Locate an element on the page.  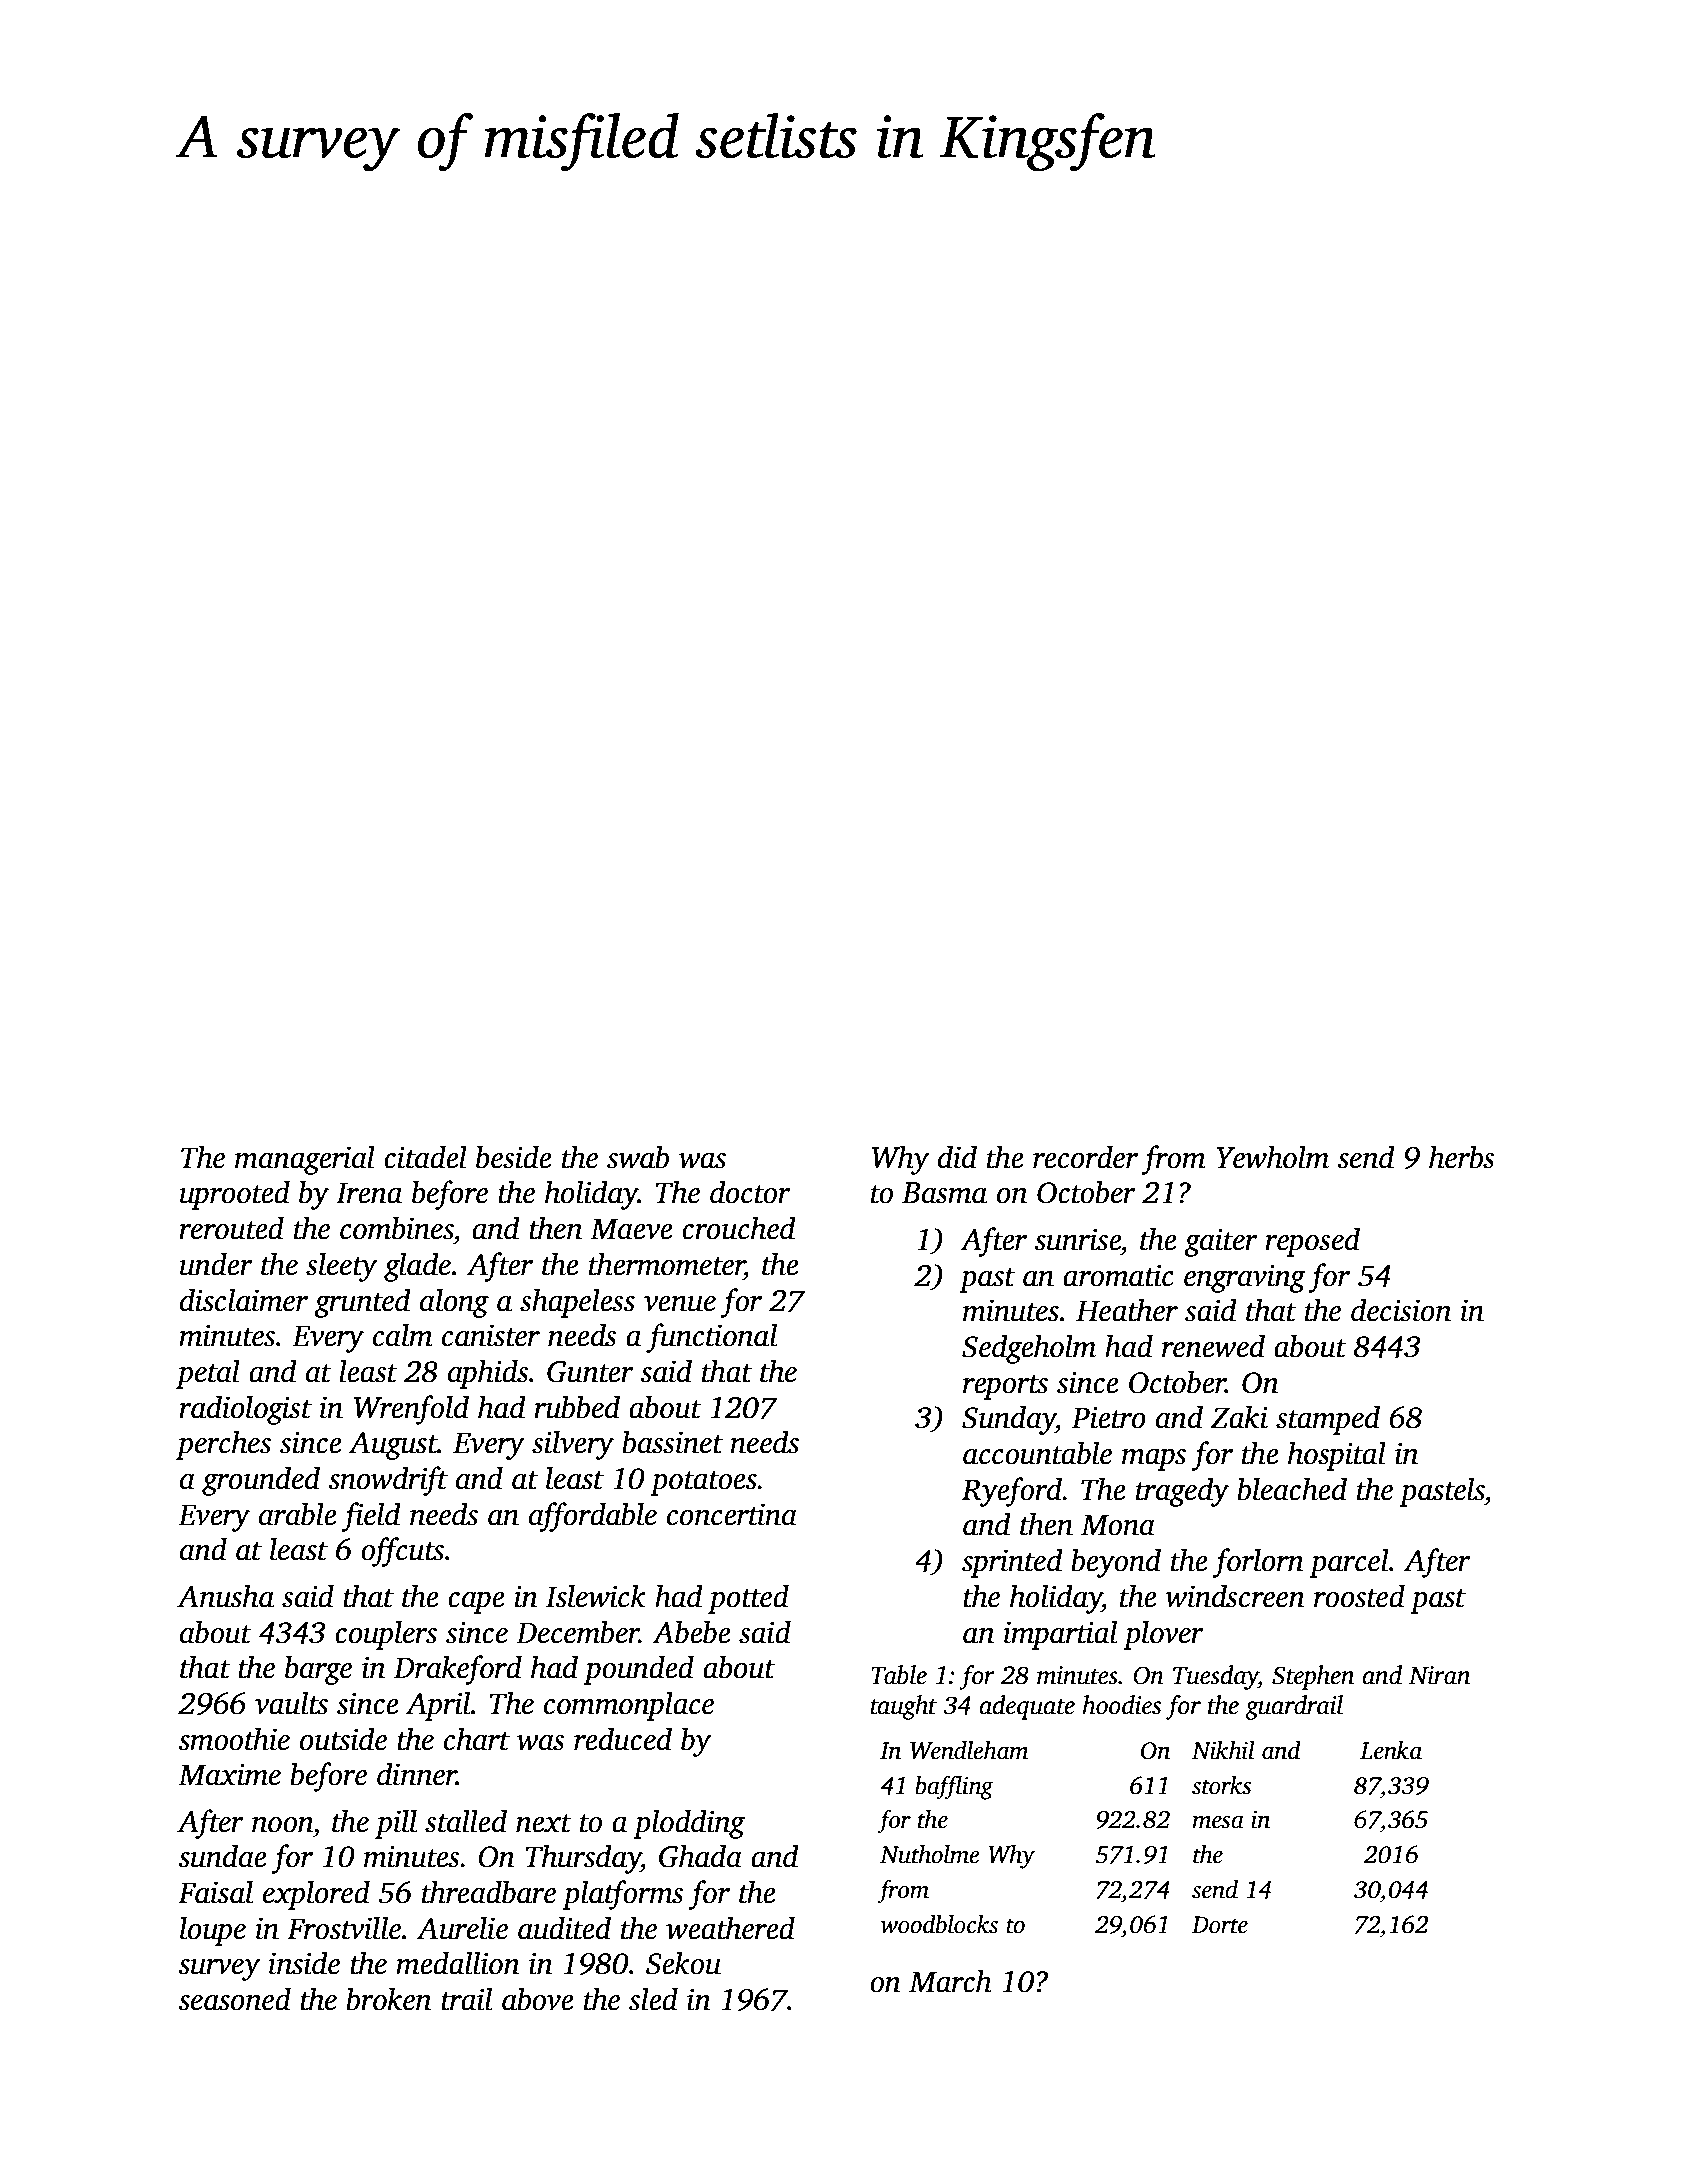
uprooted is located at coordinates (235, 1195).
